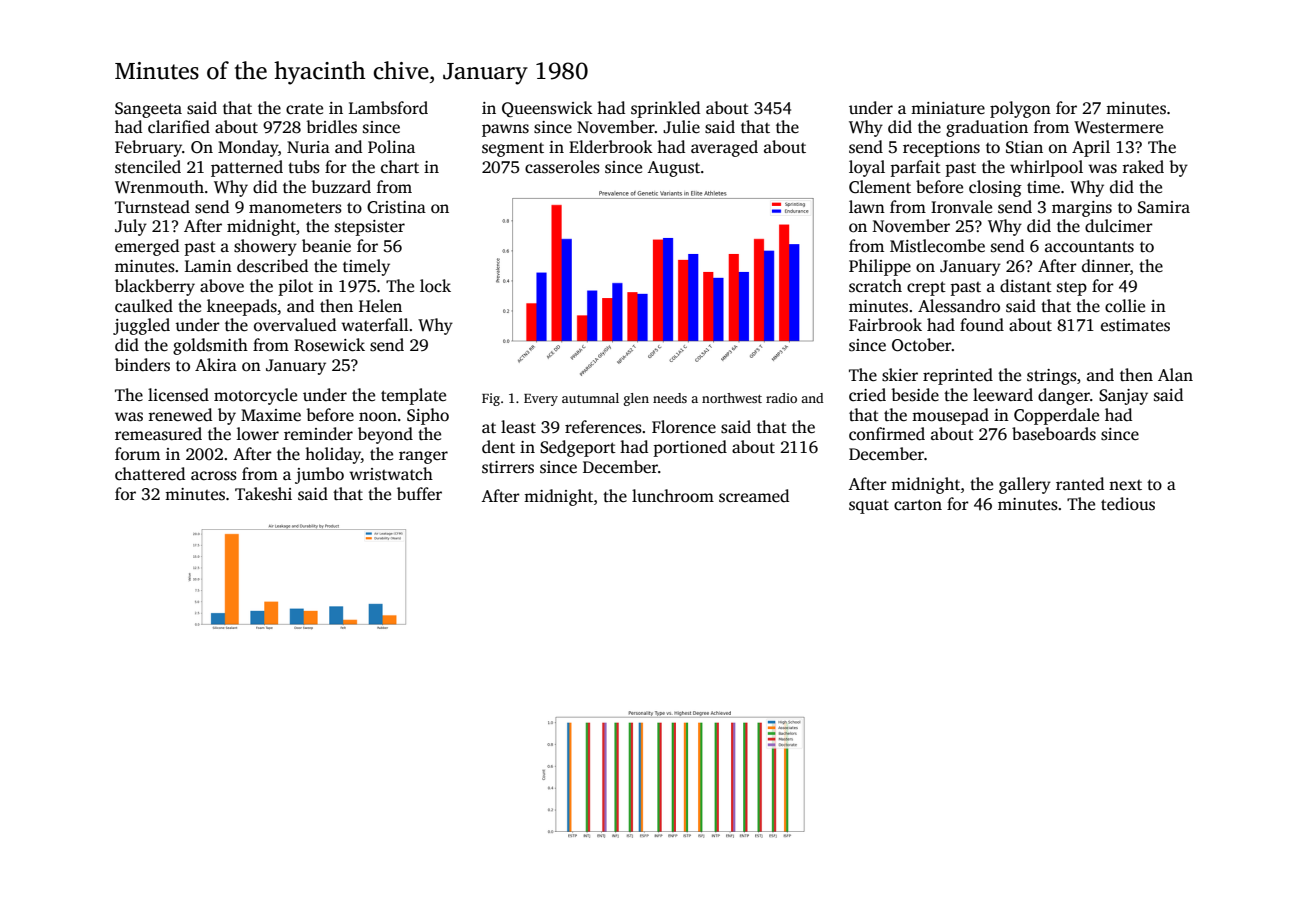  What do you see at coordinates (178, 395) in the document?
I see `licensed` at bounding box center [178, 395].
